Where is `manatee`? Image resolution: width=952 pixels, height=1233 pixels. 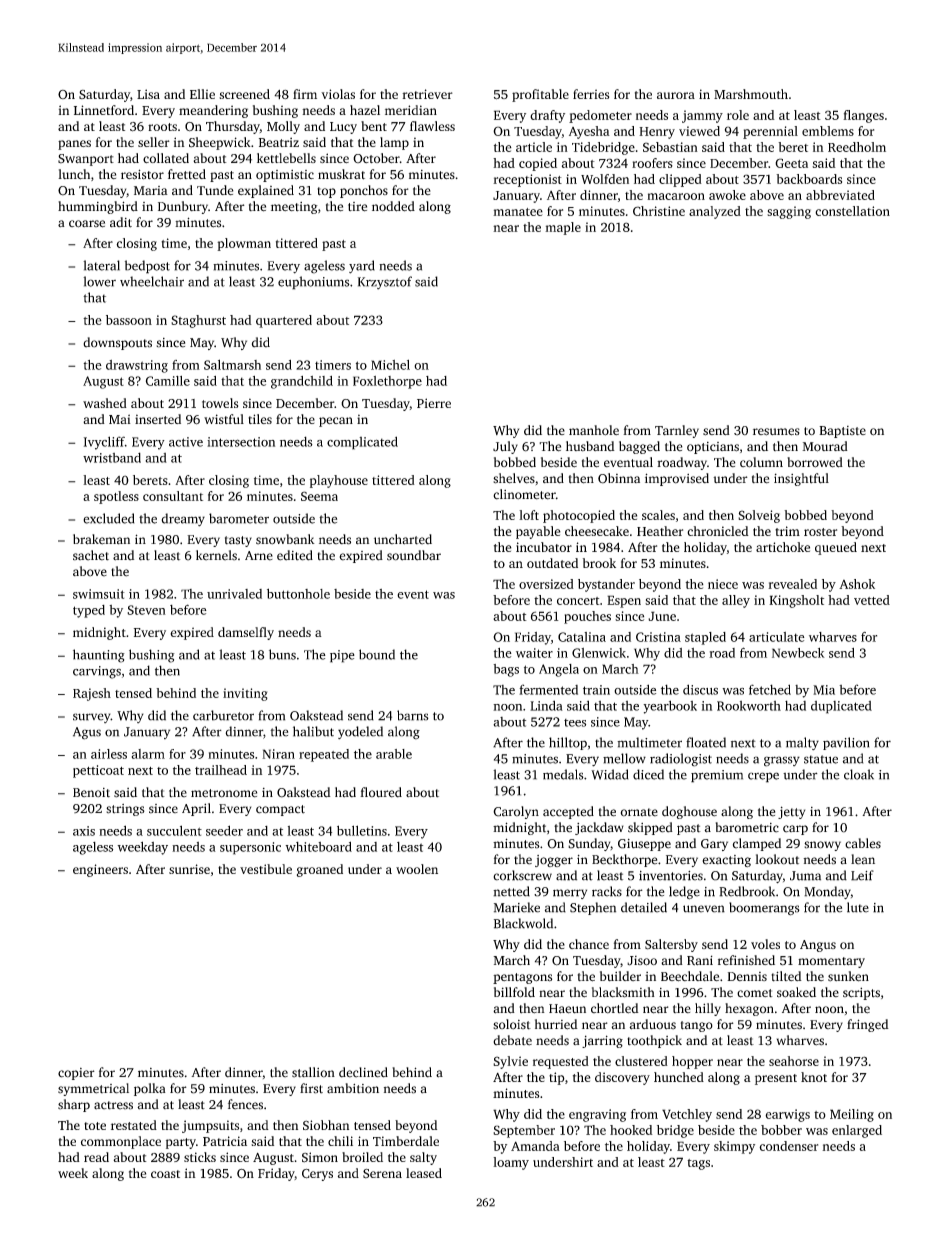
manatee is located at coordinates (518, 212).
